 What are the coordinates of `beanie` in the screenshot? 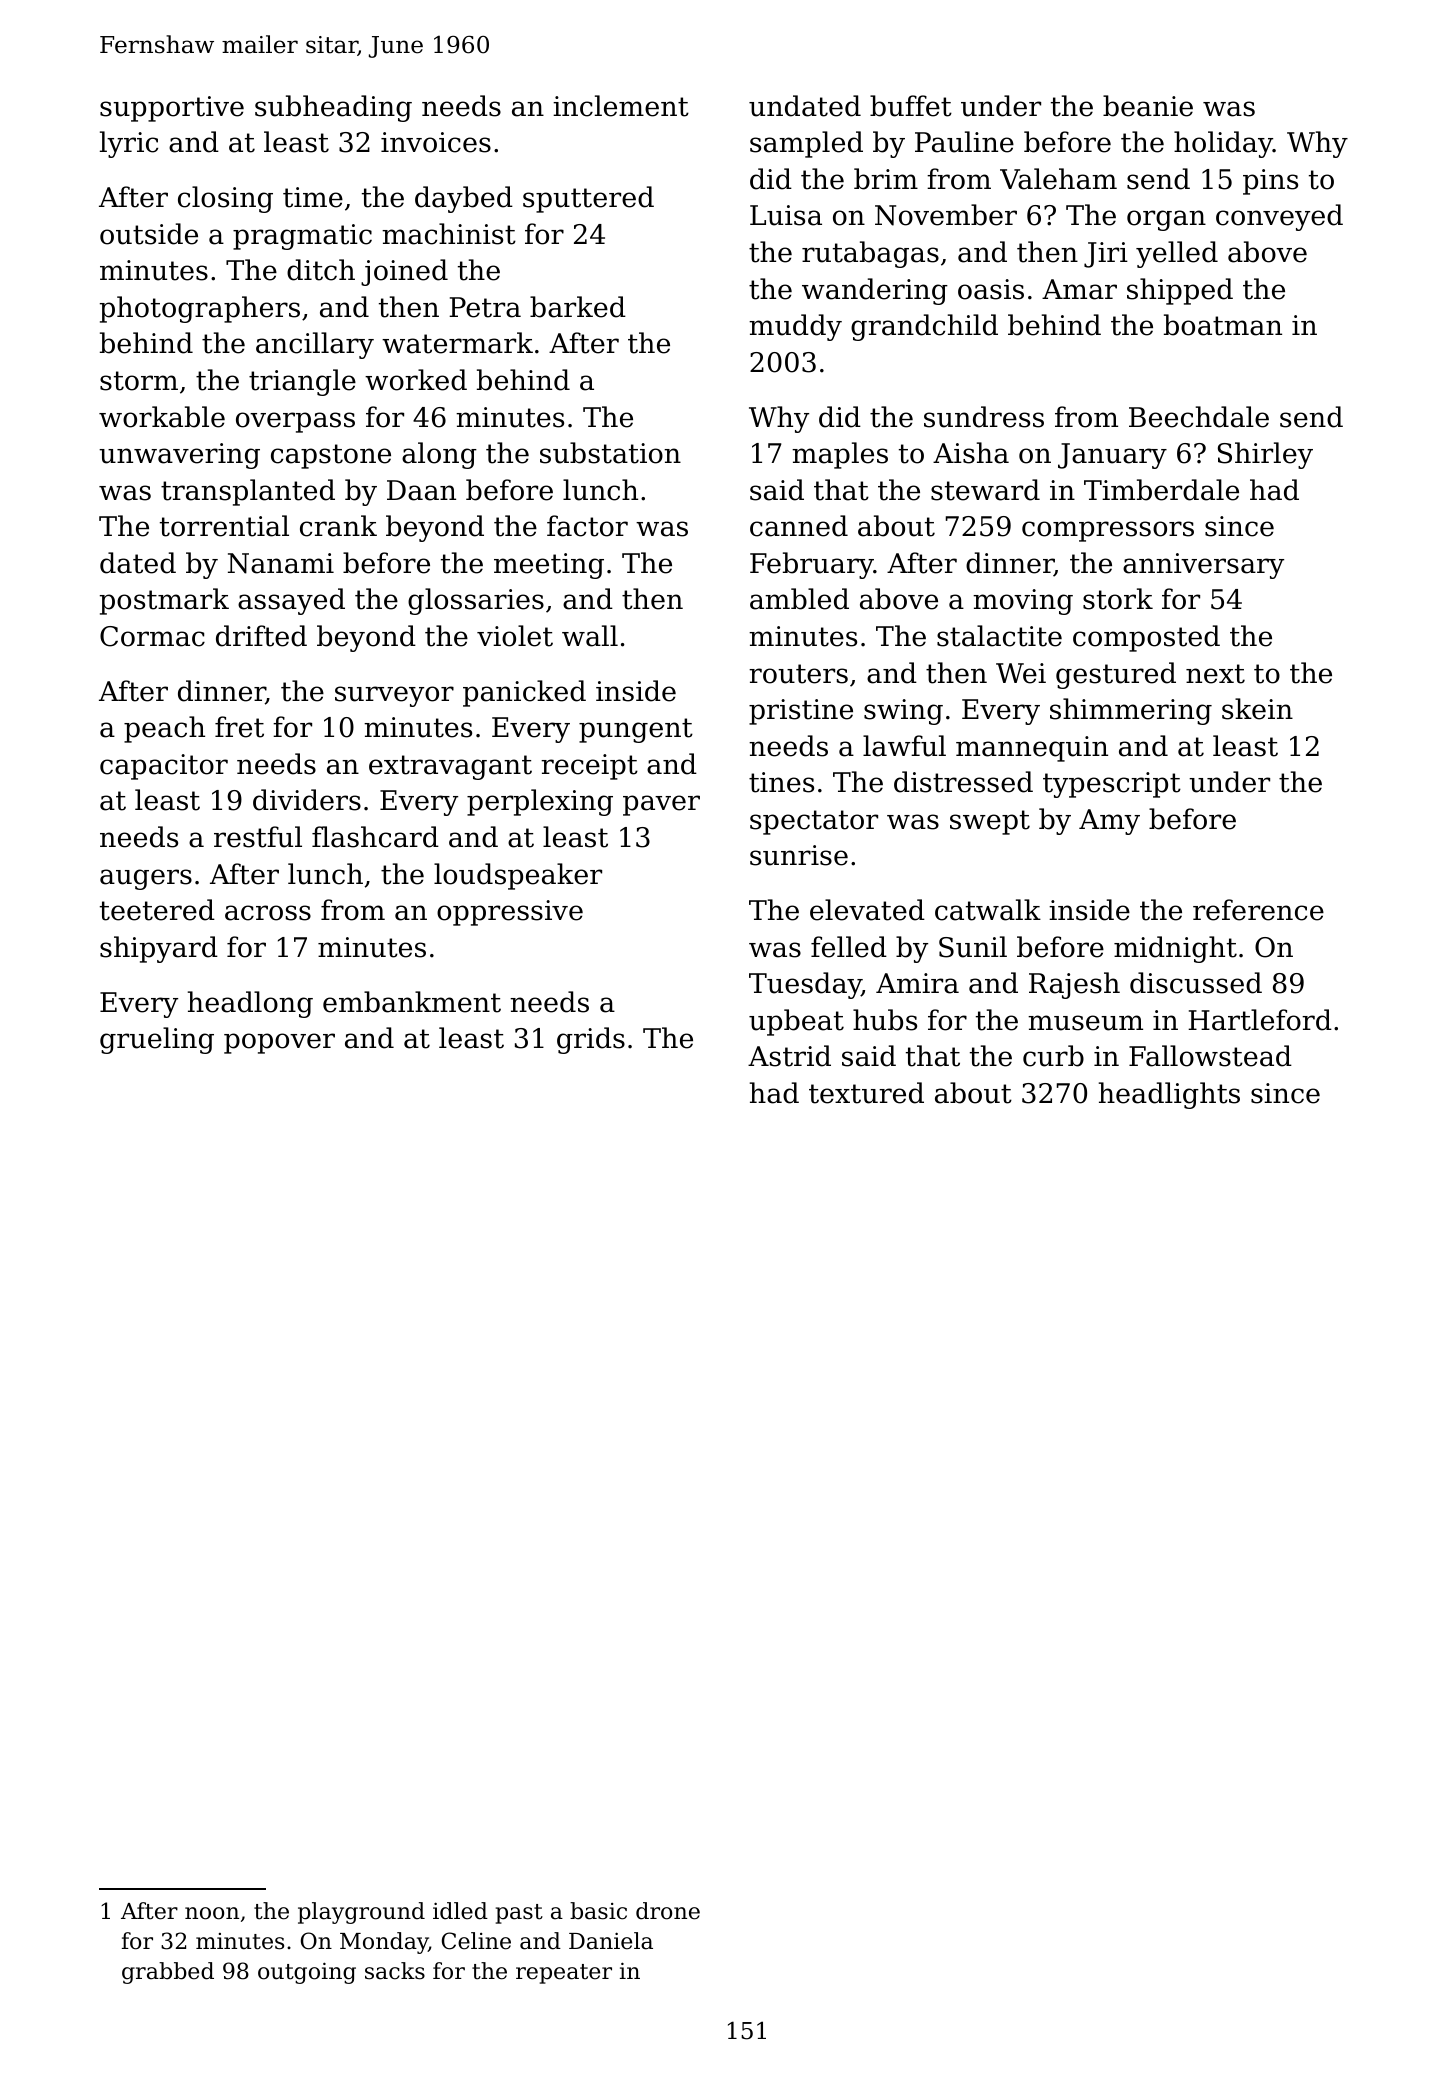 It's located at (1148, 106).
